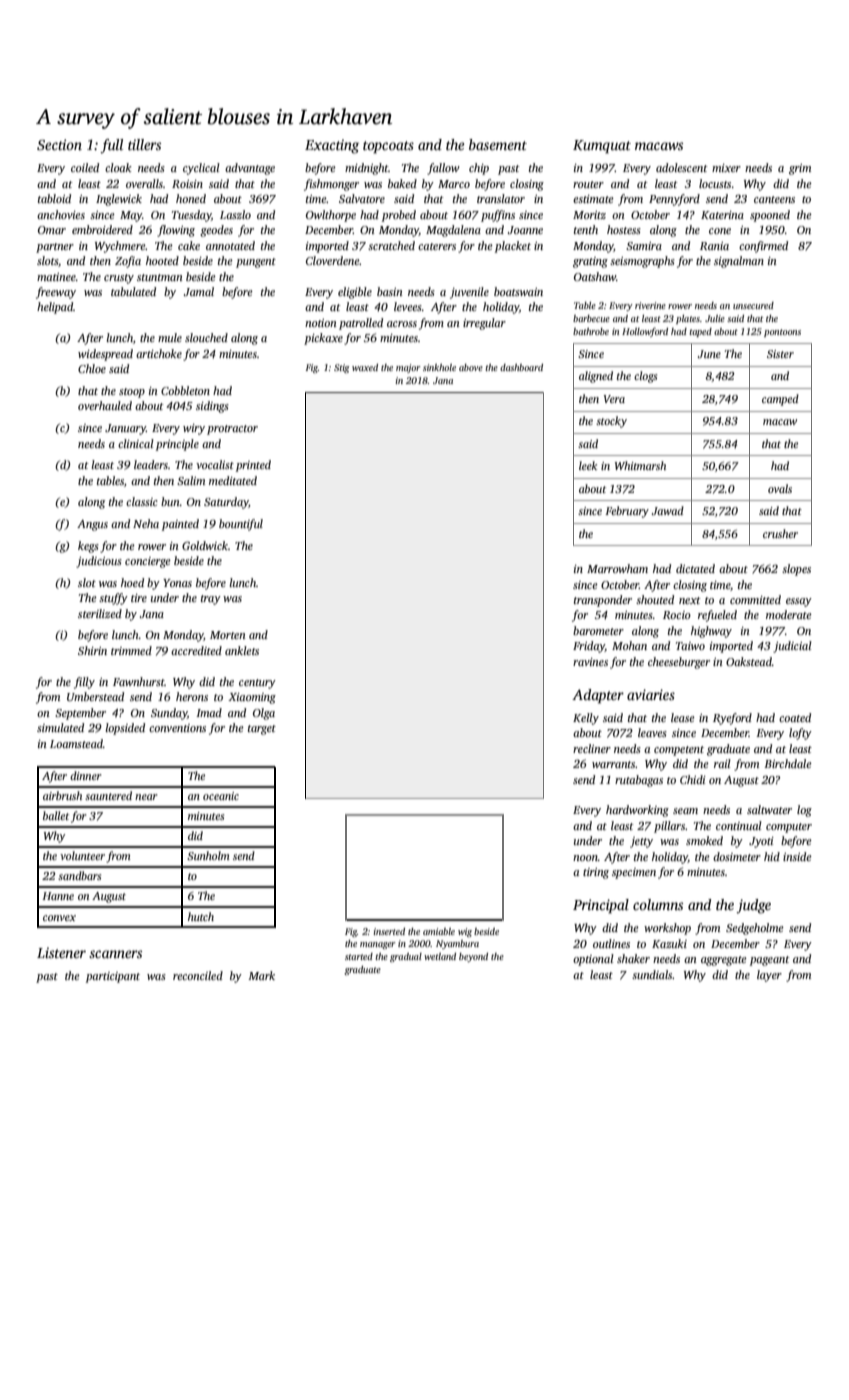 This screenshot has width=849, height=1400. I want to click on layer, so click(769, 976).
